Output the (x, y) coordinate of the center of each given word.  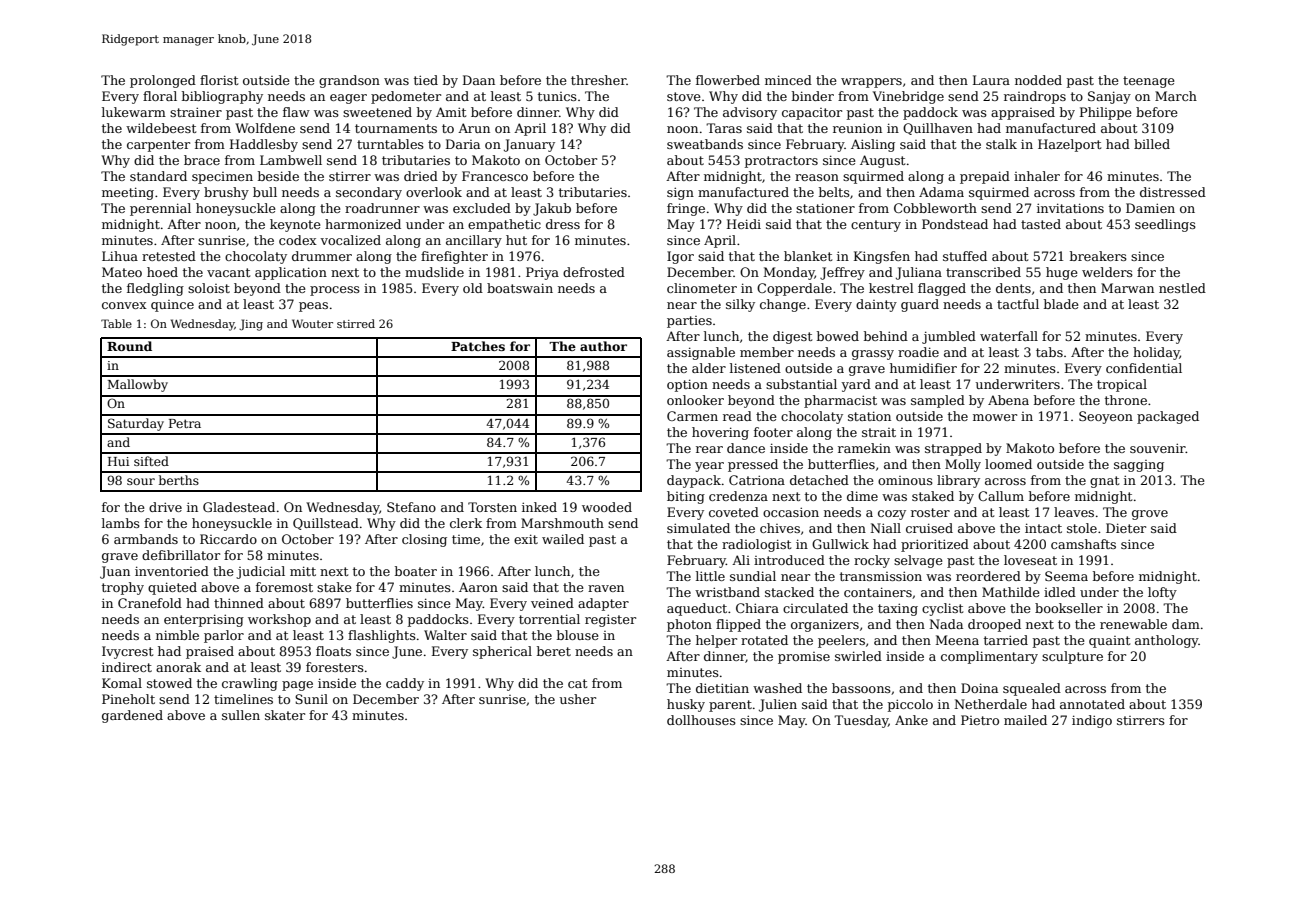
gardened (132, 716)
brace (202, 160)
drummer (322, 256)
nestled (1182, 288)
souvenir (1158, 448)
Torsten (492, 507)
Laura (991, 80)
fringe (686, 209)
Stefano (411, 507)
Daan (479, 80)
